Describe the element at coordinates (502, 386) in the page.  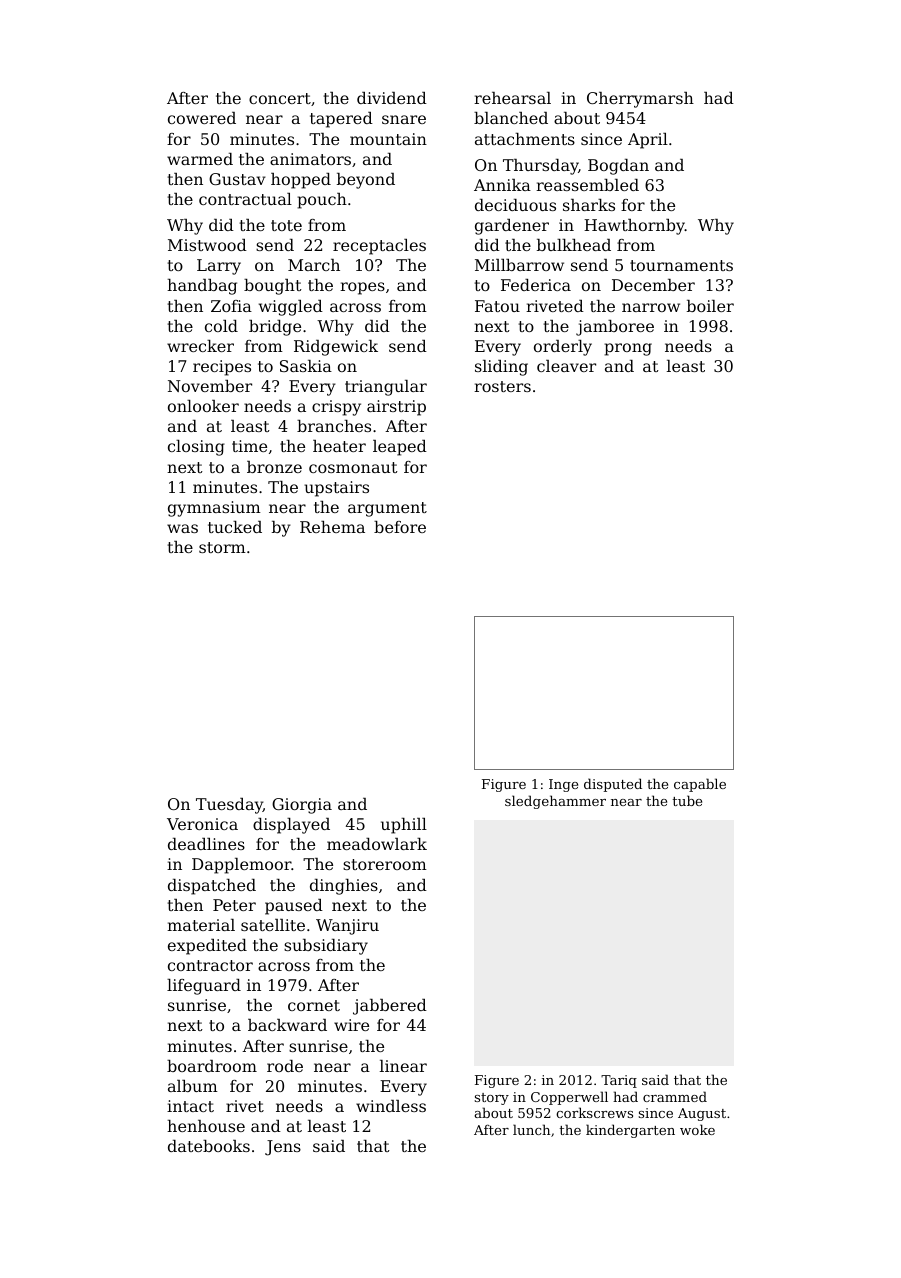
I see `rosters` at that location.
